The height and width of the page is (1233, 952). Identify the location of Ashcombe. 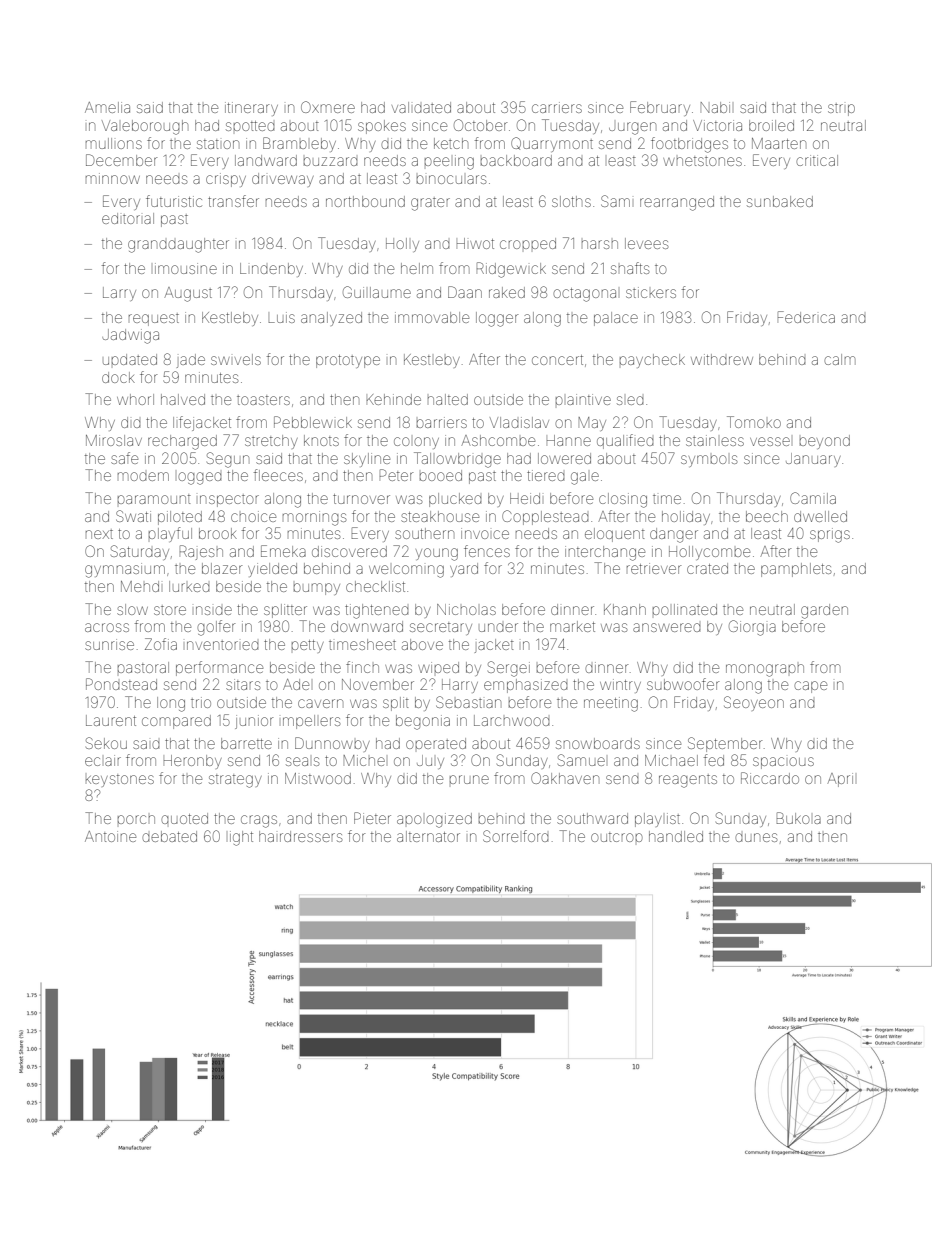
(498, 440).
